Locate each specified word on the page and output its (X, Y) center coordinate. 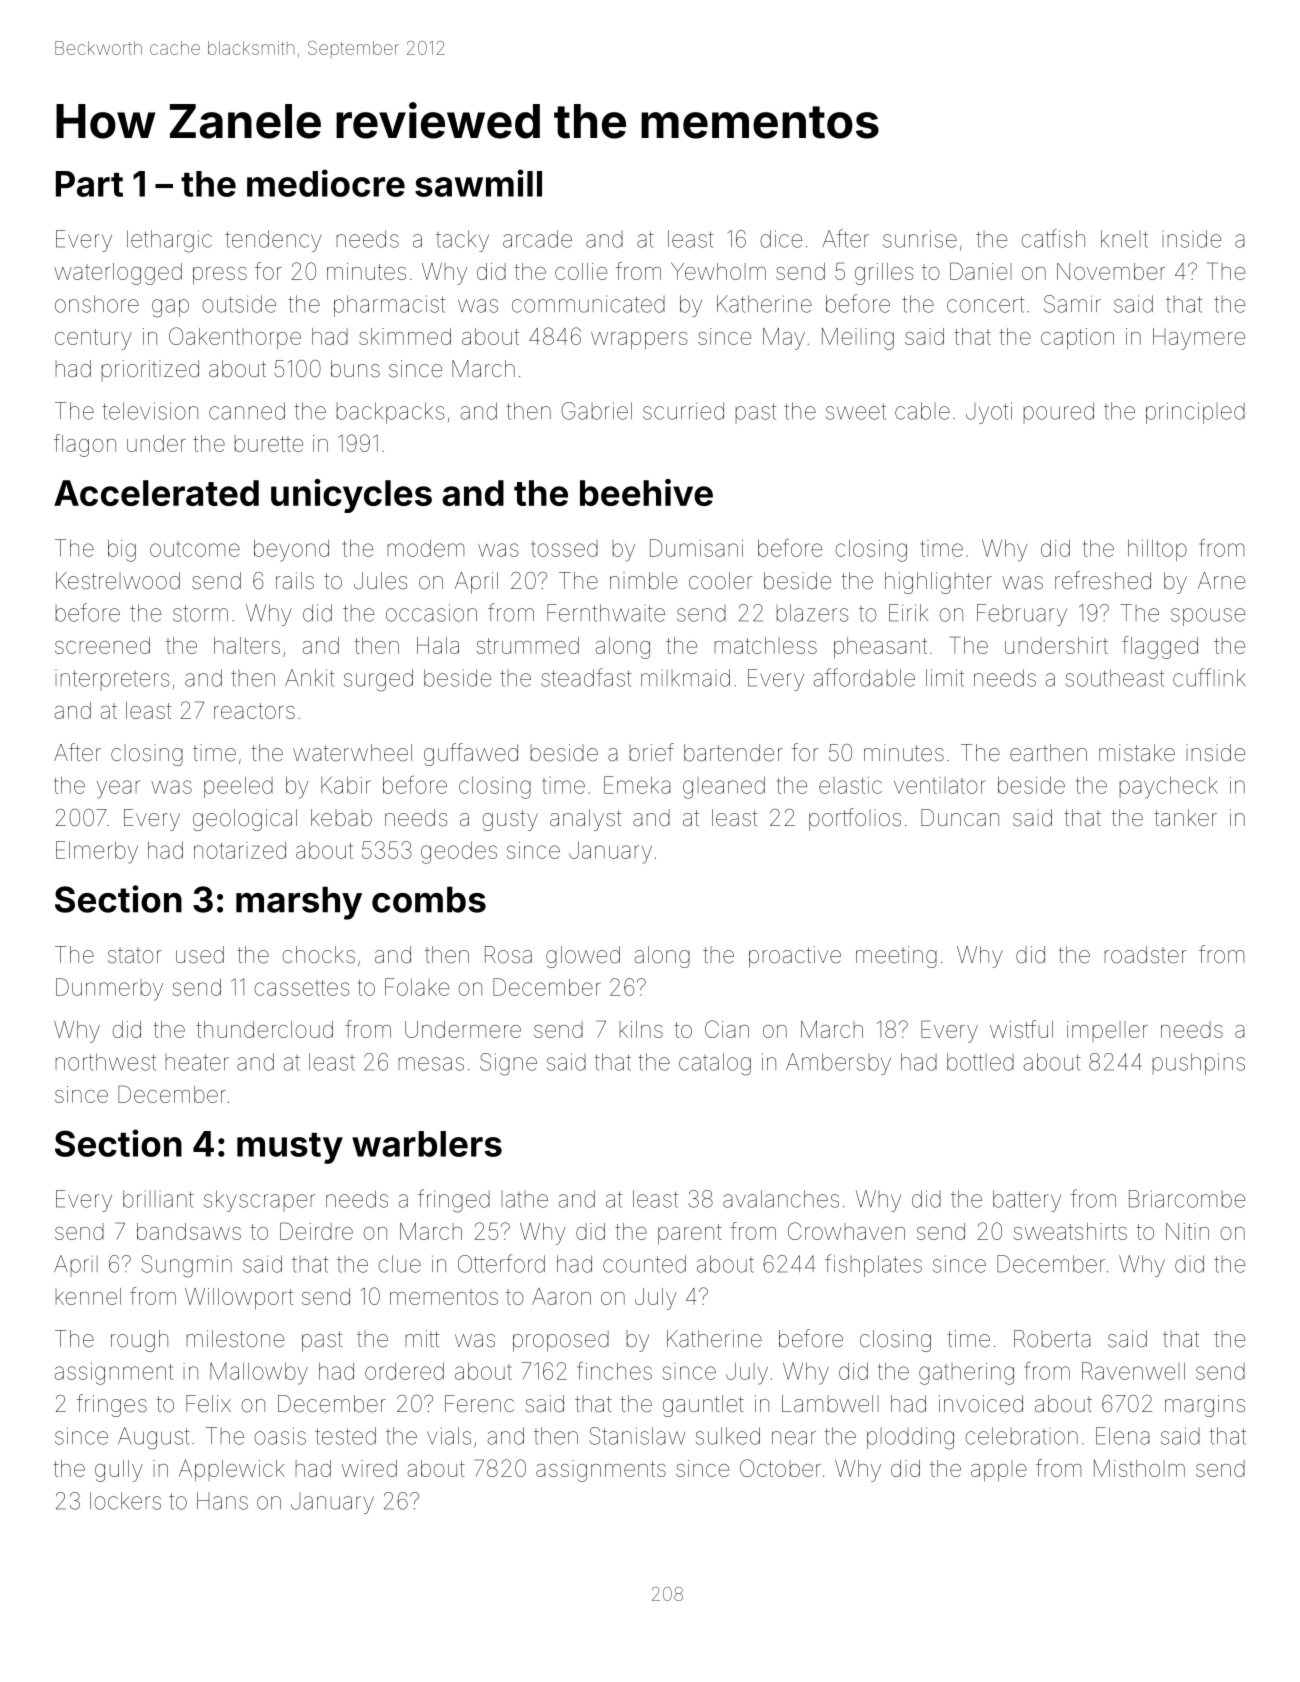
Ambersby (838, 1064)
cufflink (1209, 677)
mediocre (326, 183)
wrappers (639, 341)
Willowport (239, 1299)
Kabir (346, 785)
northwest (106, 1062)
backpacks (390, 413)
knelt (1124, 239)
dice (781, 239)
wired (369, 1468)
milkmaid (685, 678)
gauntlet (703, 1406)
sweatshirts (1070, 1231)
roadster (1146, 955)
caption (1077, 339)
